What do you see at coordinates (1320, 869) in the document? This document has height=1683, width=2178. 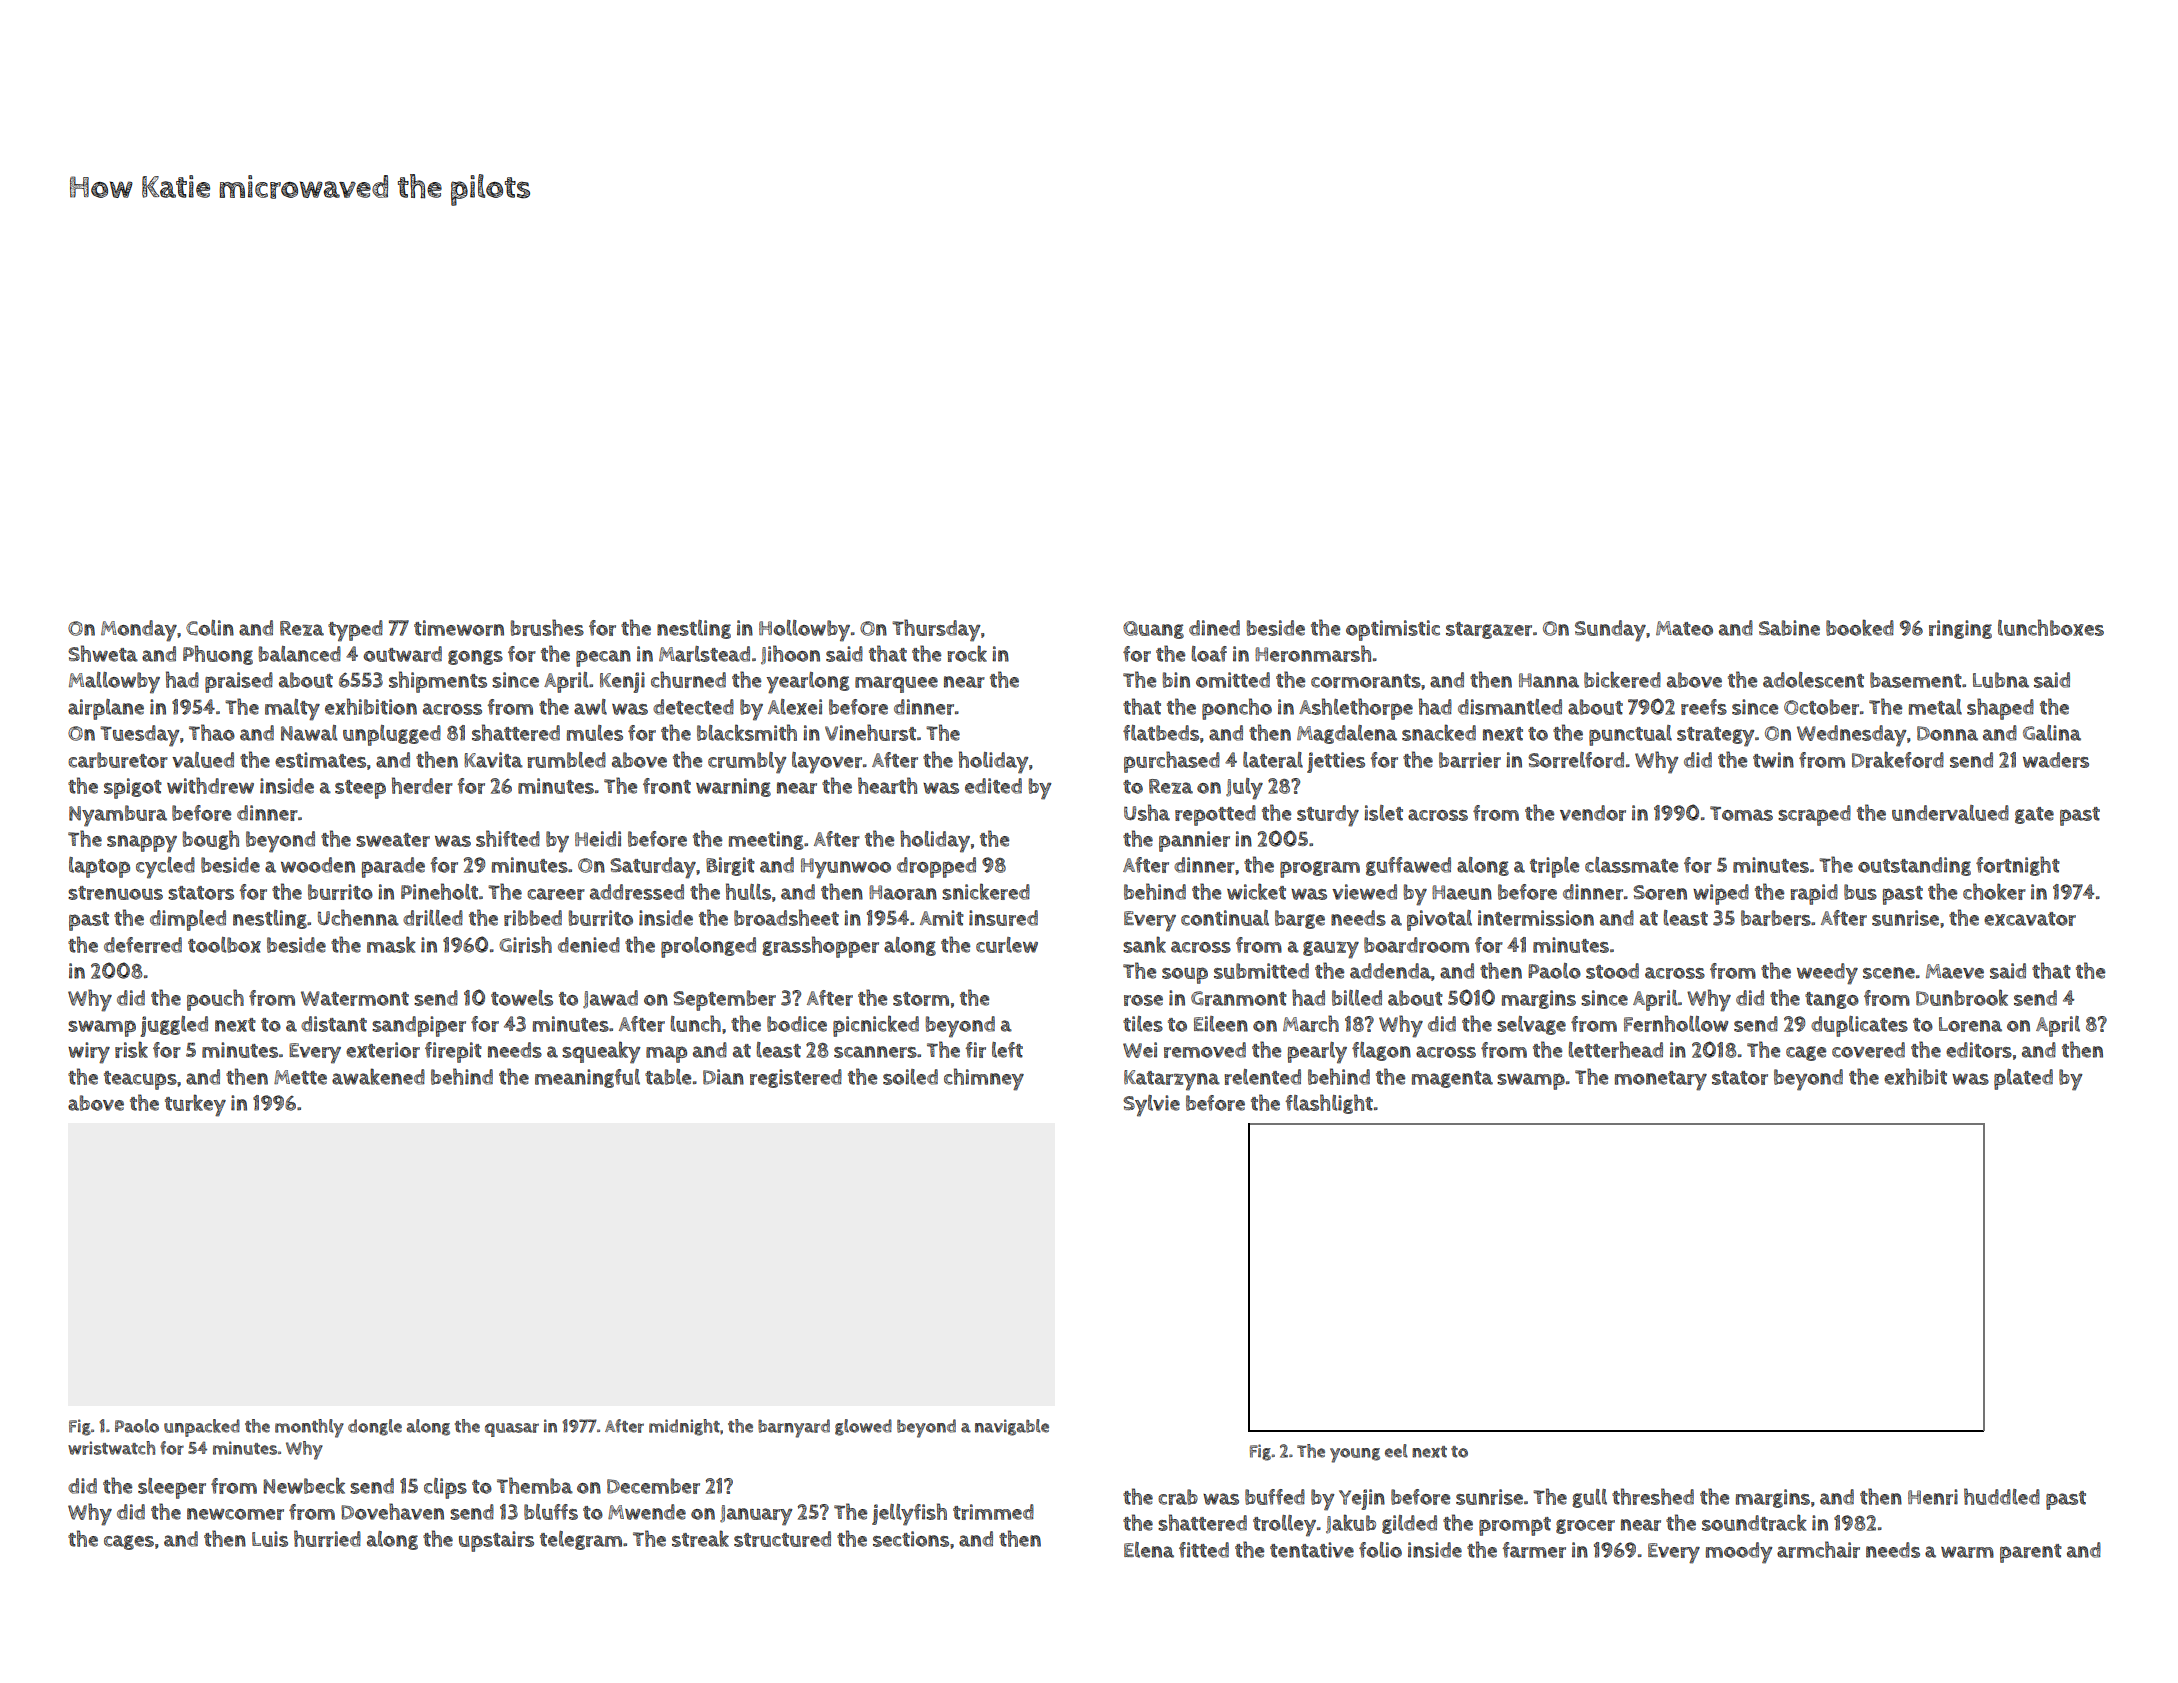 I see `program` at bounding box center [1320, 869].
